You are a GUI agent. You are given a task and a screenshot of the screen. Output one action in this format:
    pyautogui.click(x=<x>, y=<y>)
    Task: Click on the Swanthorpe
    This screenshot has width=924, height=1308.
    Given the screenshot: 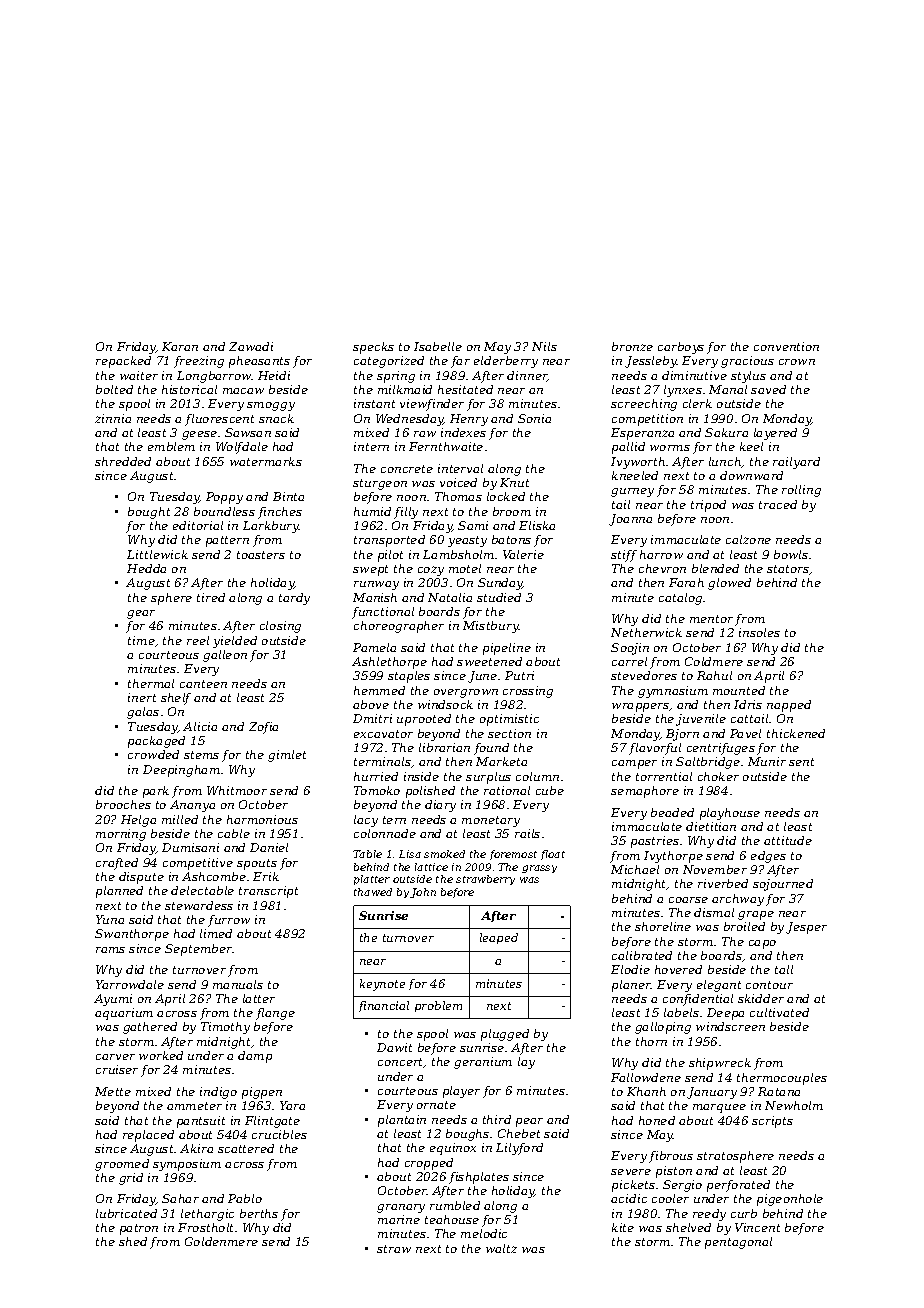 What is the action you would take?
    pyautogui.click(x=132, y=935)
